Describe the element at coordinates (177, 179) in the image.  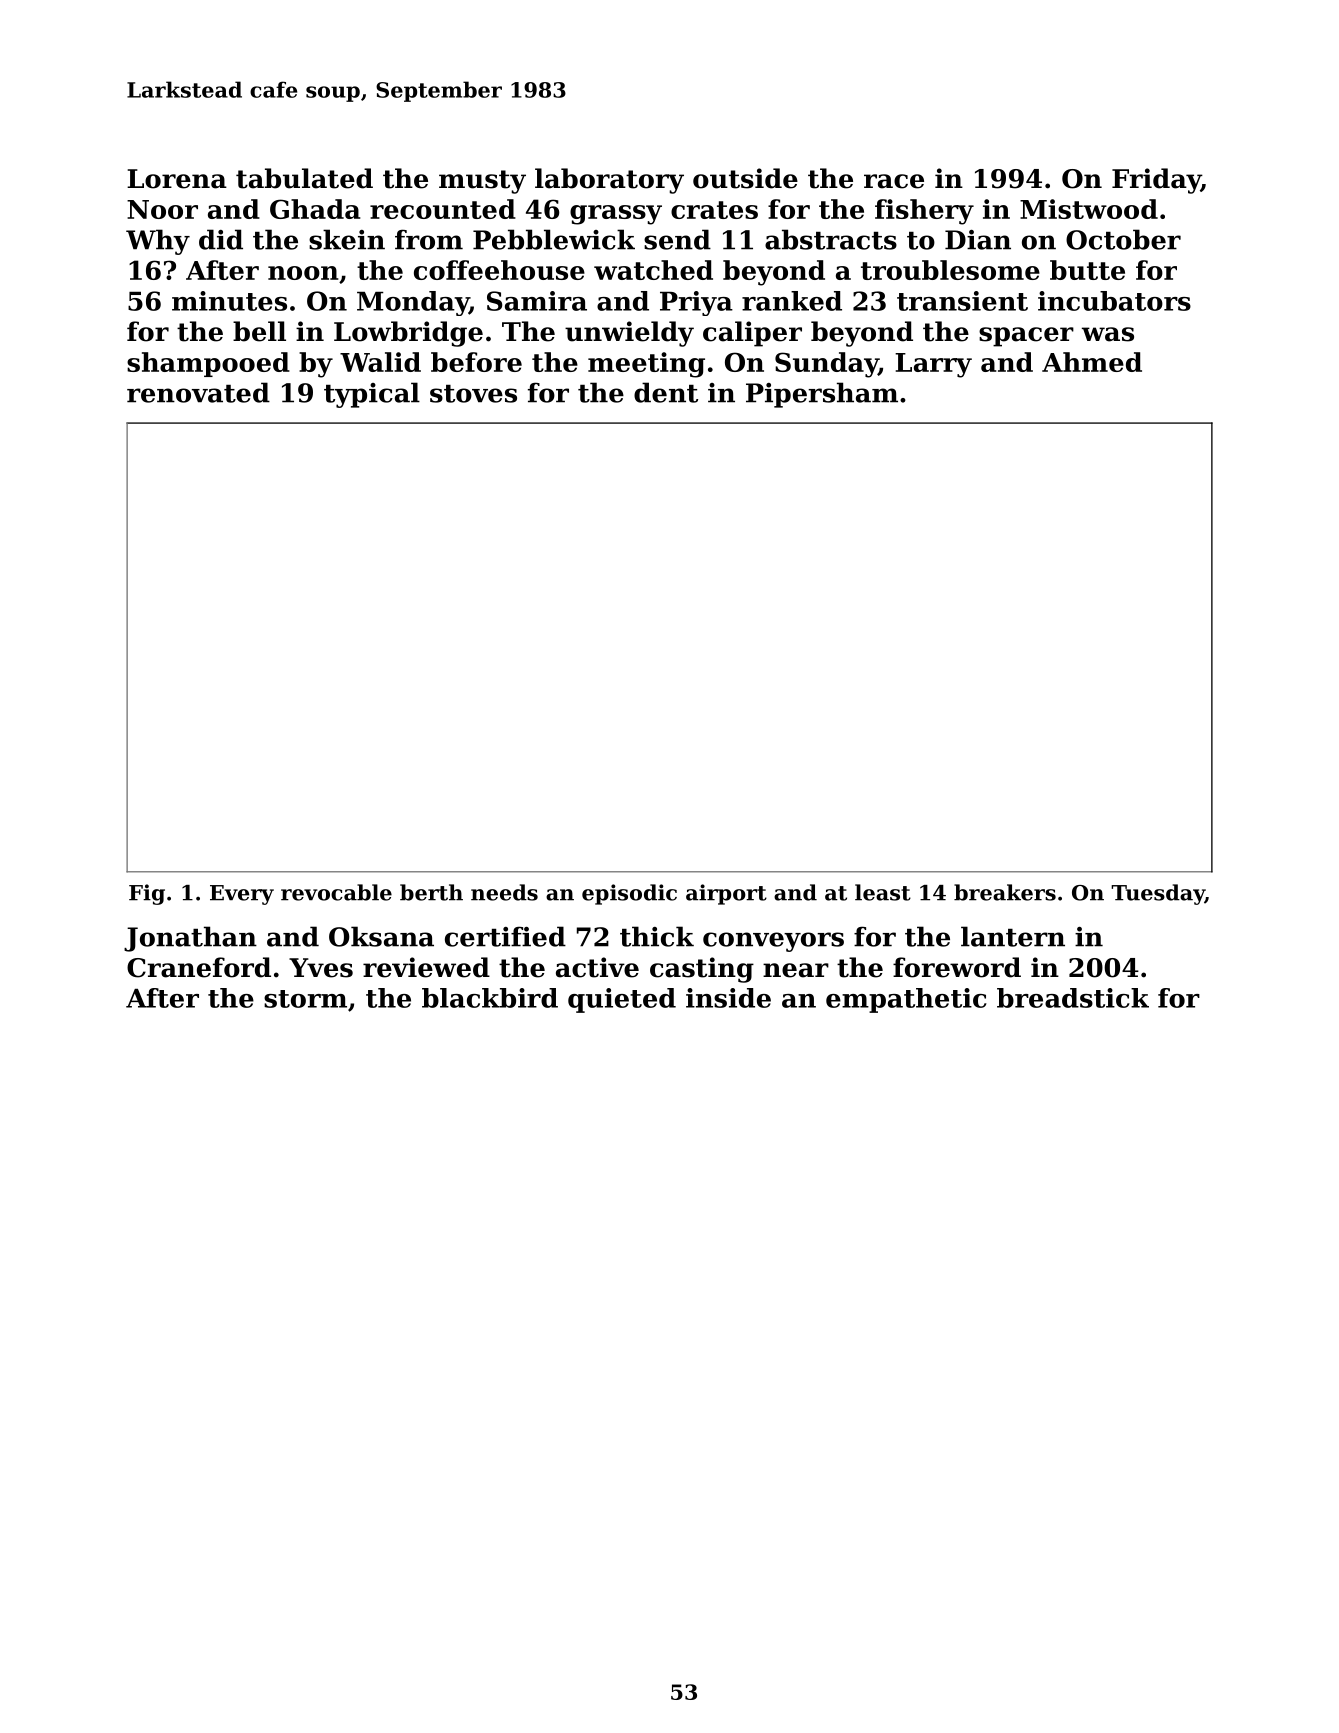
I see `Lorena` at that location.
